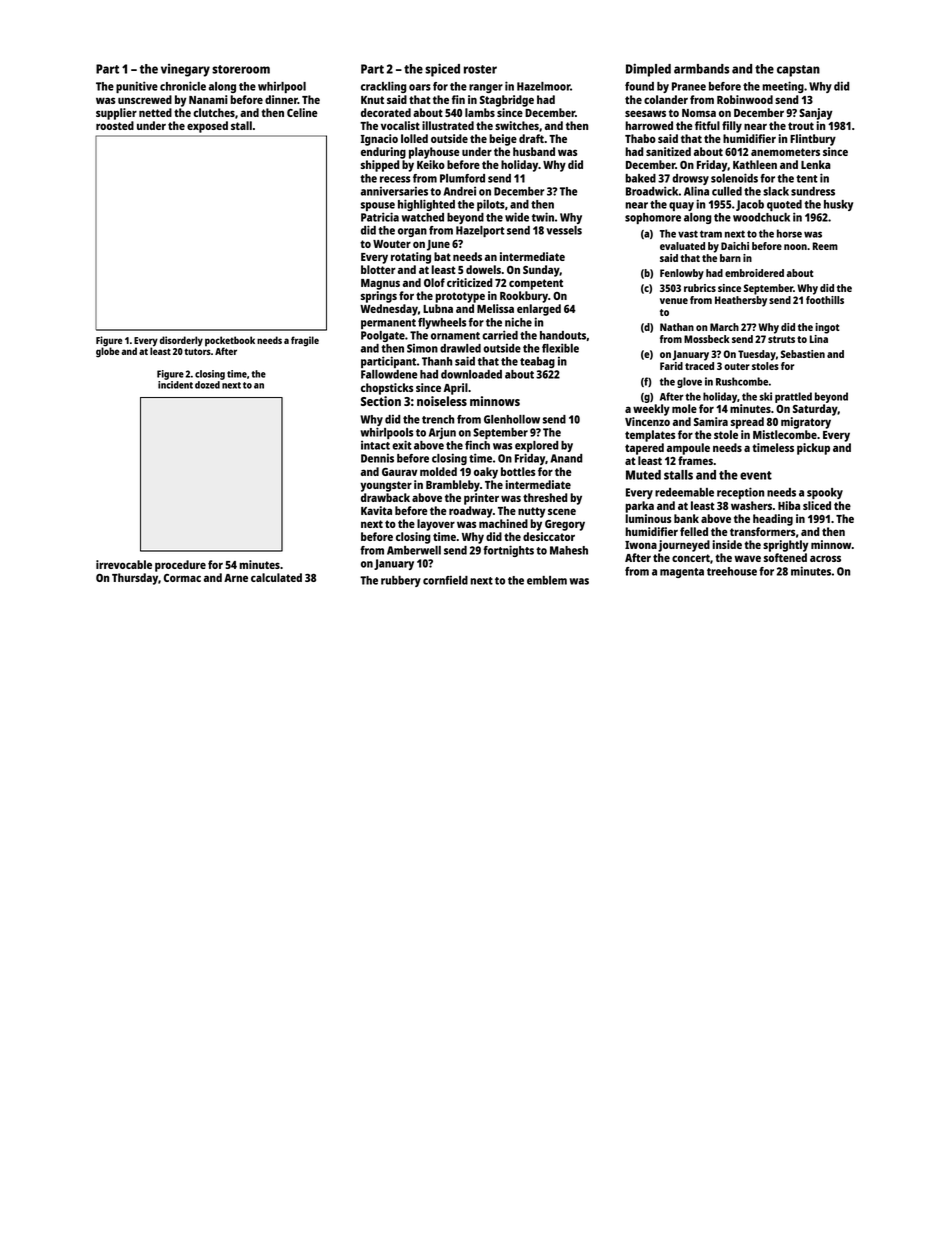 The width and height of the page is (952, 1233). What do you see at coordinates (747, 423) in the page?
I see `spread` at bounding box center [747, 423].
